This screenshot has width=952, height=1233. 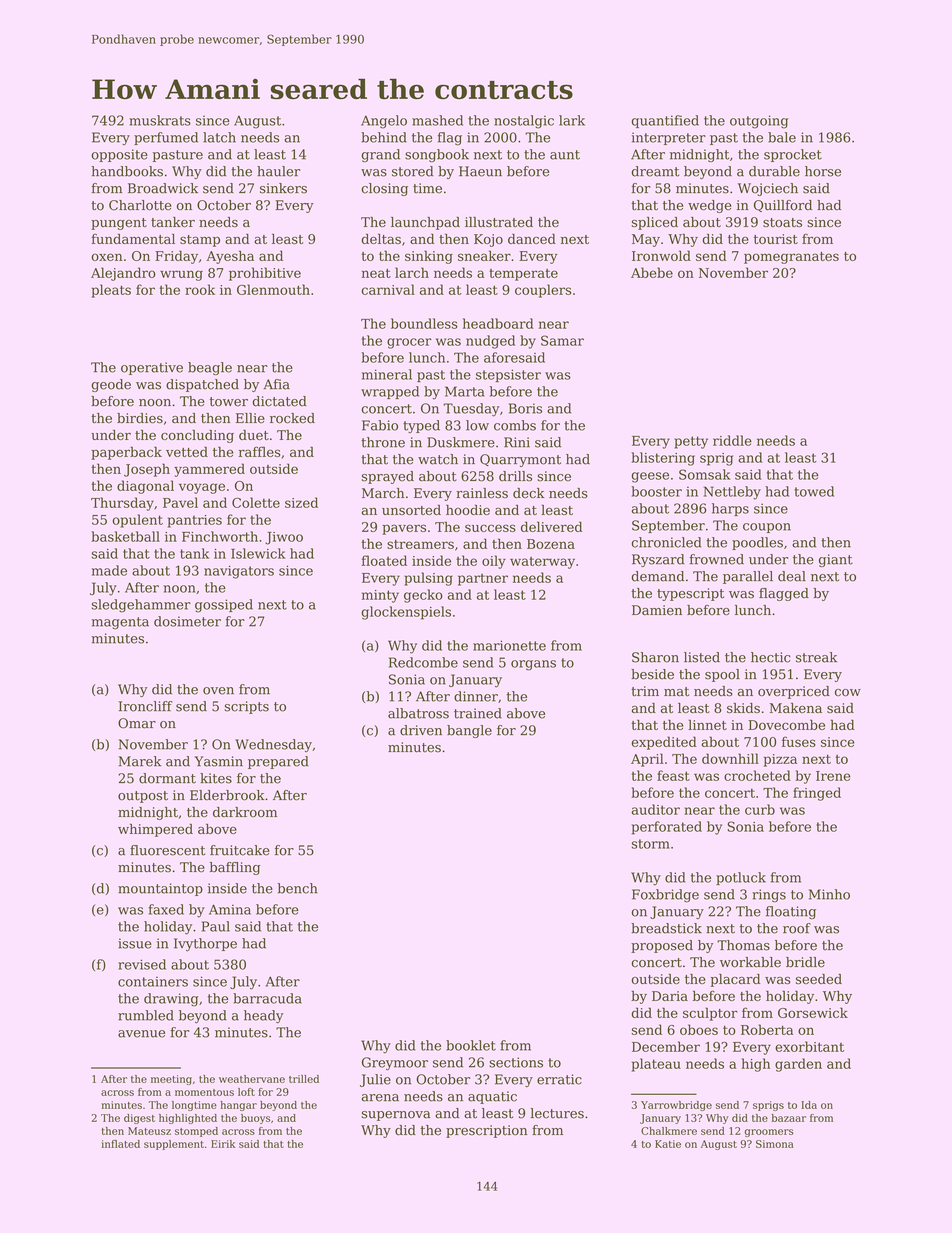 I want to click on success, so click(x=490, y=528).
